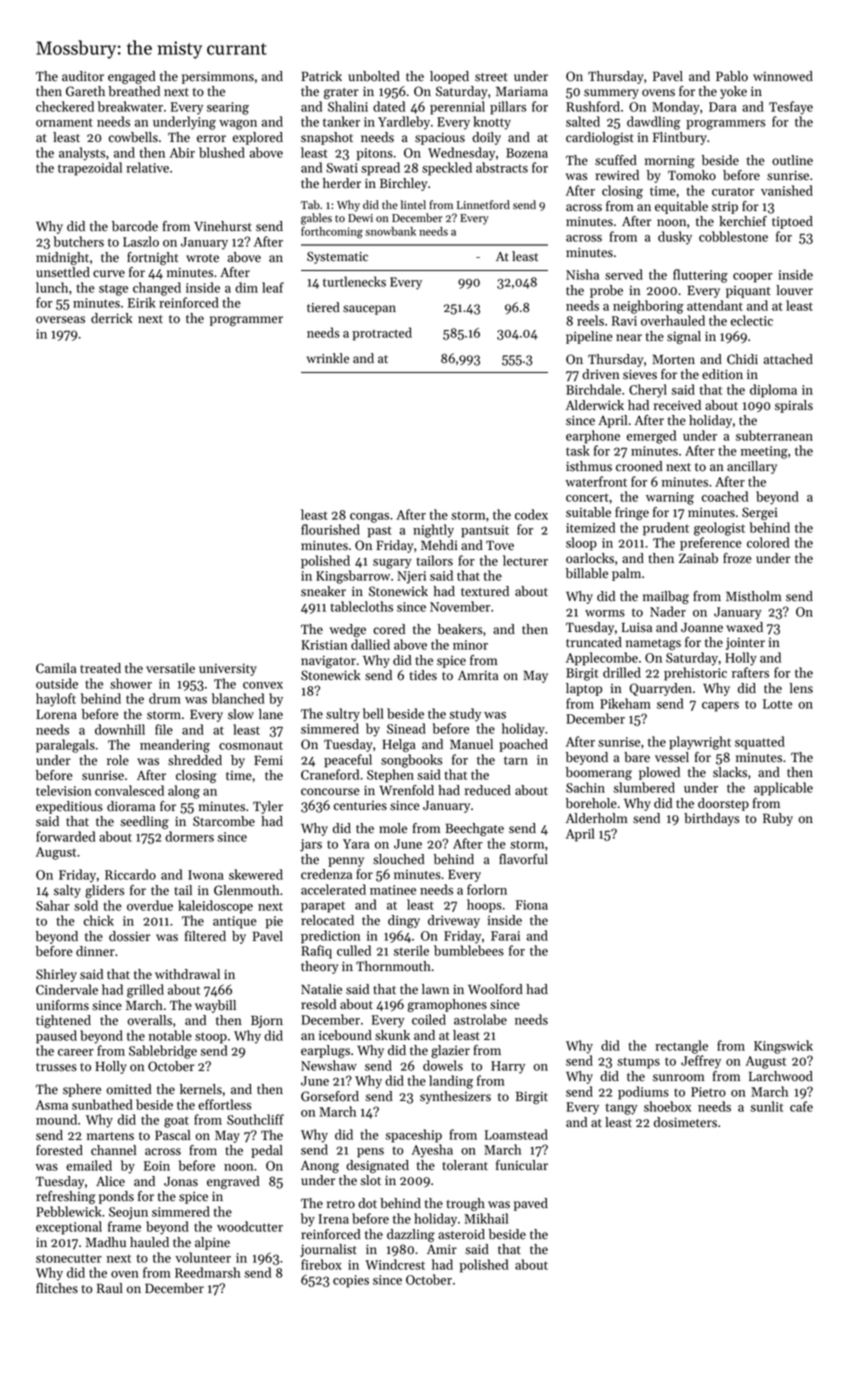 This document has height=1400, width=849. What do you see at coordinates (111, 318) in the document?
I see `derrick` at bounding box center [111, 318].
